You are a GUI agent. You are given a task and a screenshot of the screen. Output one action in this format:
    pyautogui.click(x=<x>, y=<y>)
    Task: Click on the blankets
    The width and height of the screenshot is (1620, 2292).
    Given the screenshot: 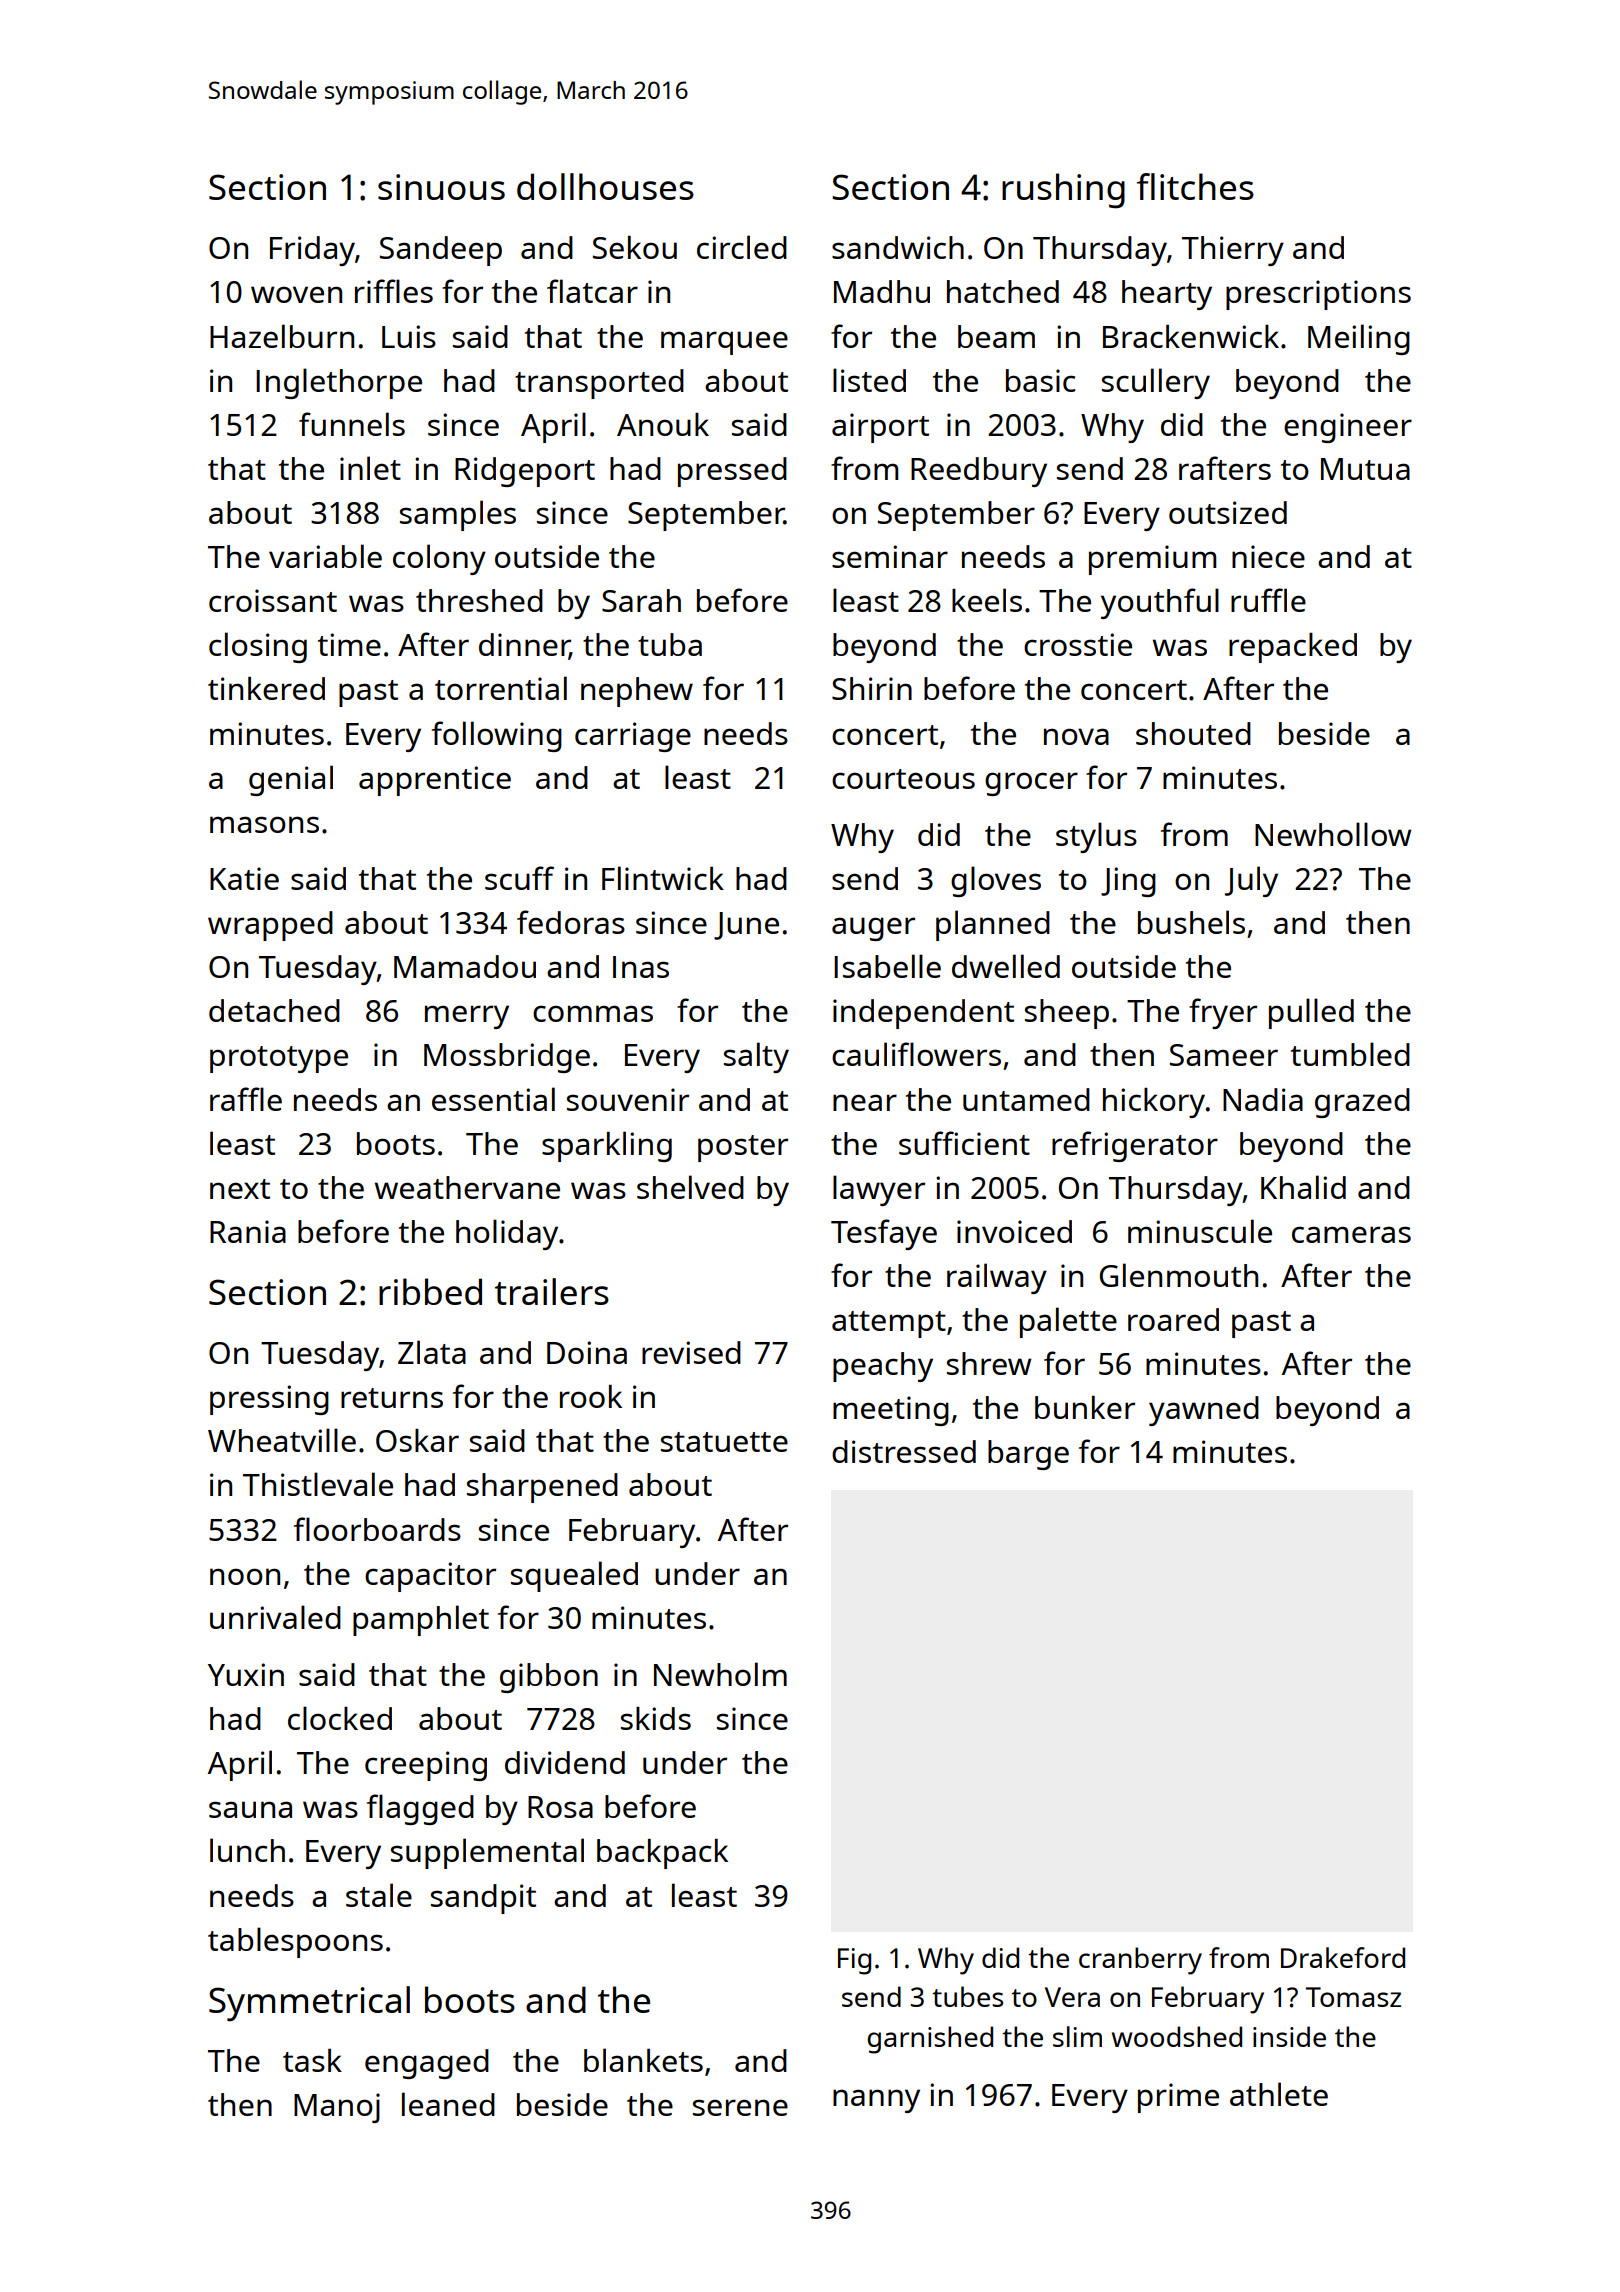 What is the action you would take?
    pyautogui.click(x=643, y=2060)
